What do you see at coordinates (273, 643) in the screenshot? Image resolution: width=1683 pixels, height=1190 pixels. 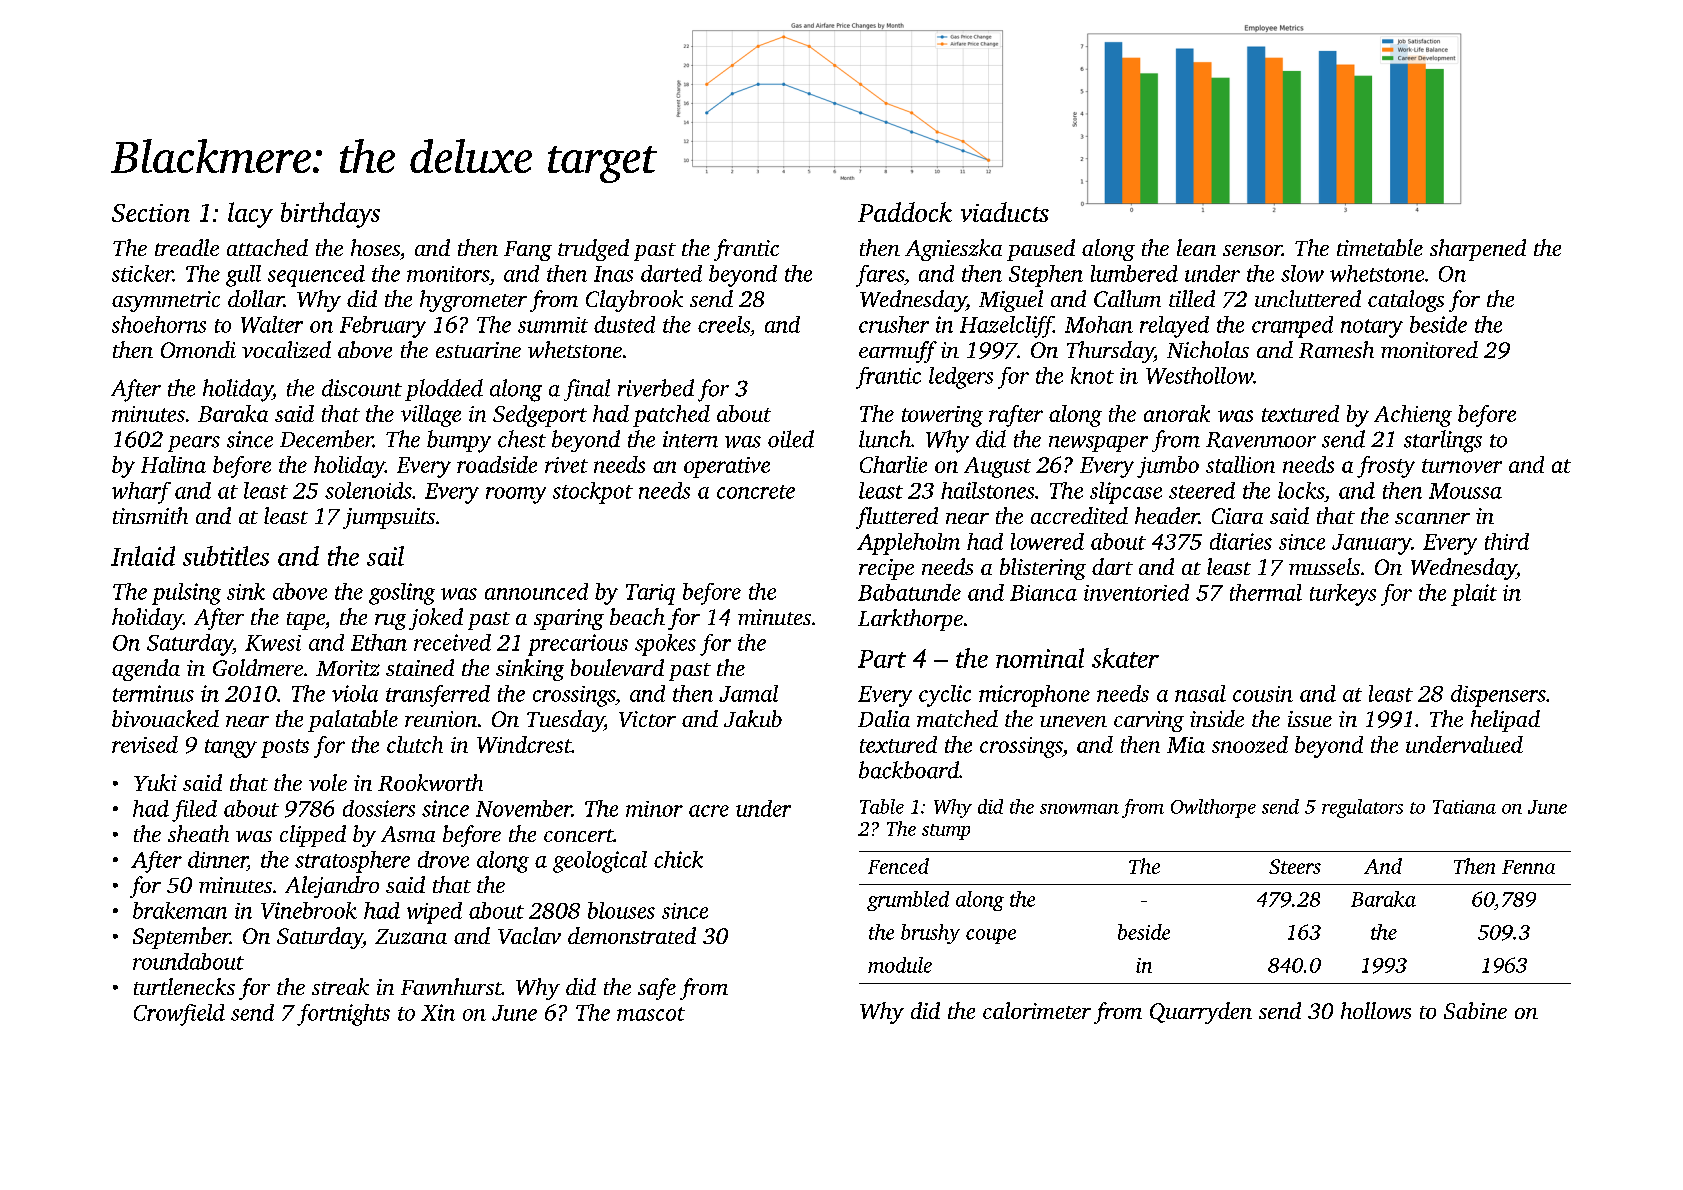 I see `Kwesi` at bounding box center [273, 643].
